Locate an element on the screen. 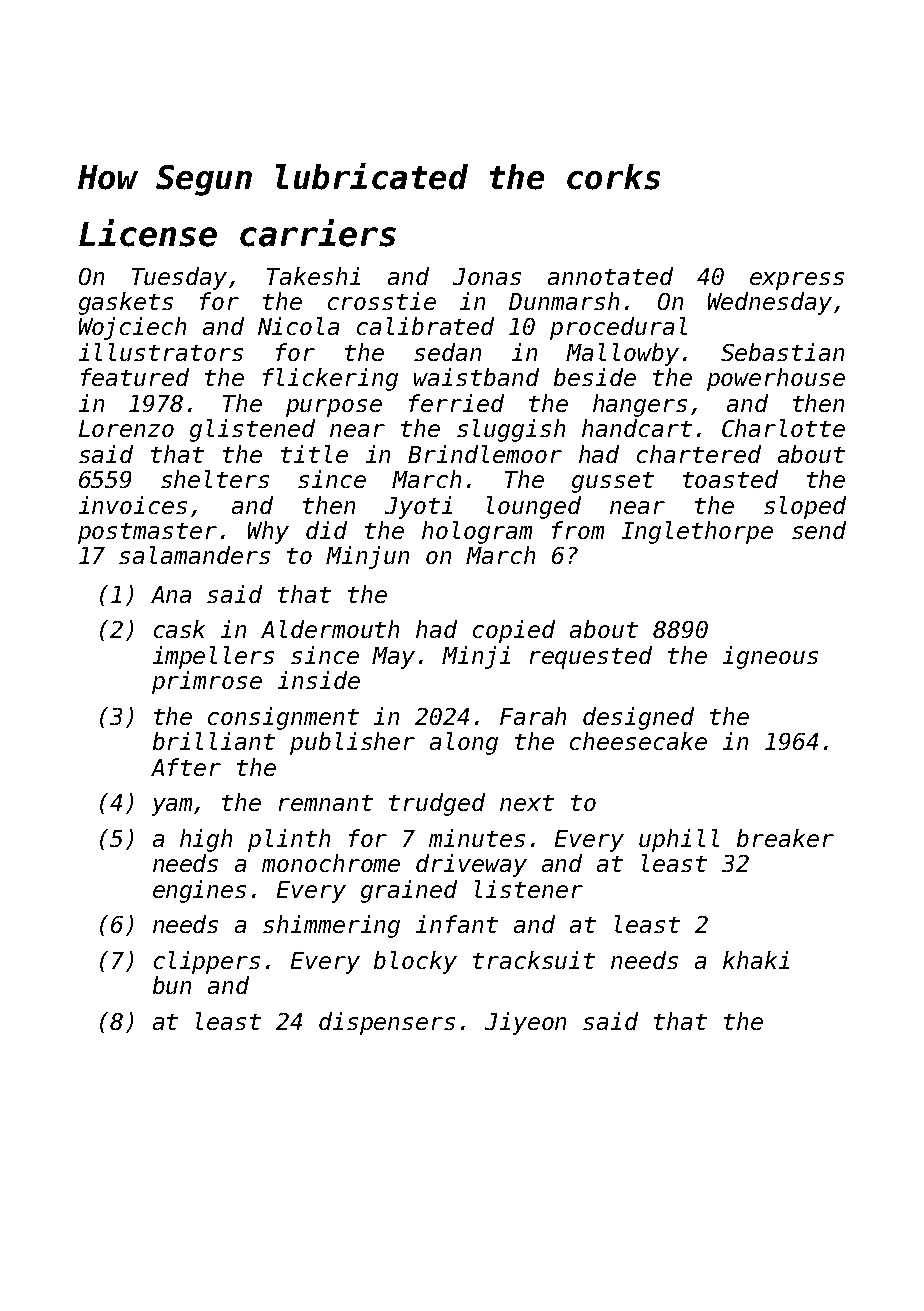 This screenshot has width=924, height=1311. clippers is located at coordinates (207, 962).
